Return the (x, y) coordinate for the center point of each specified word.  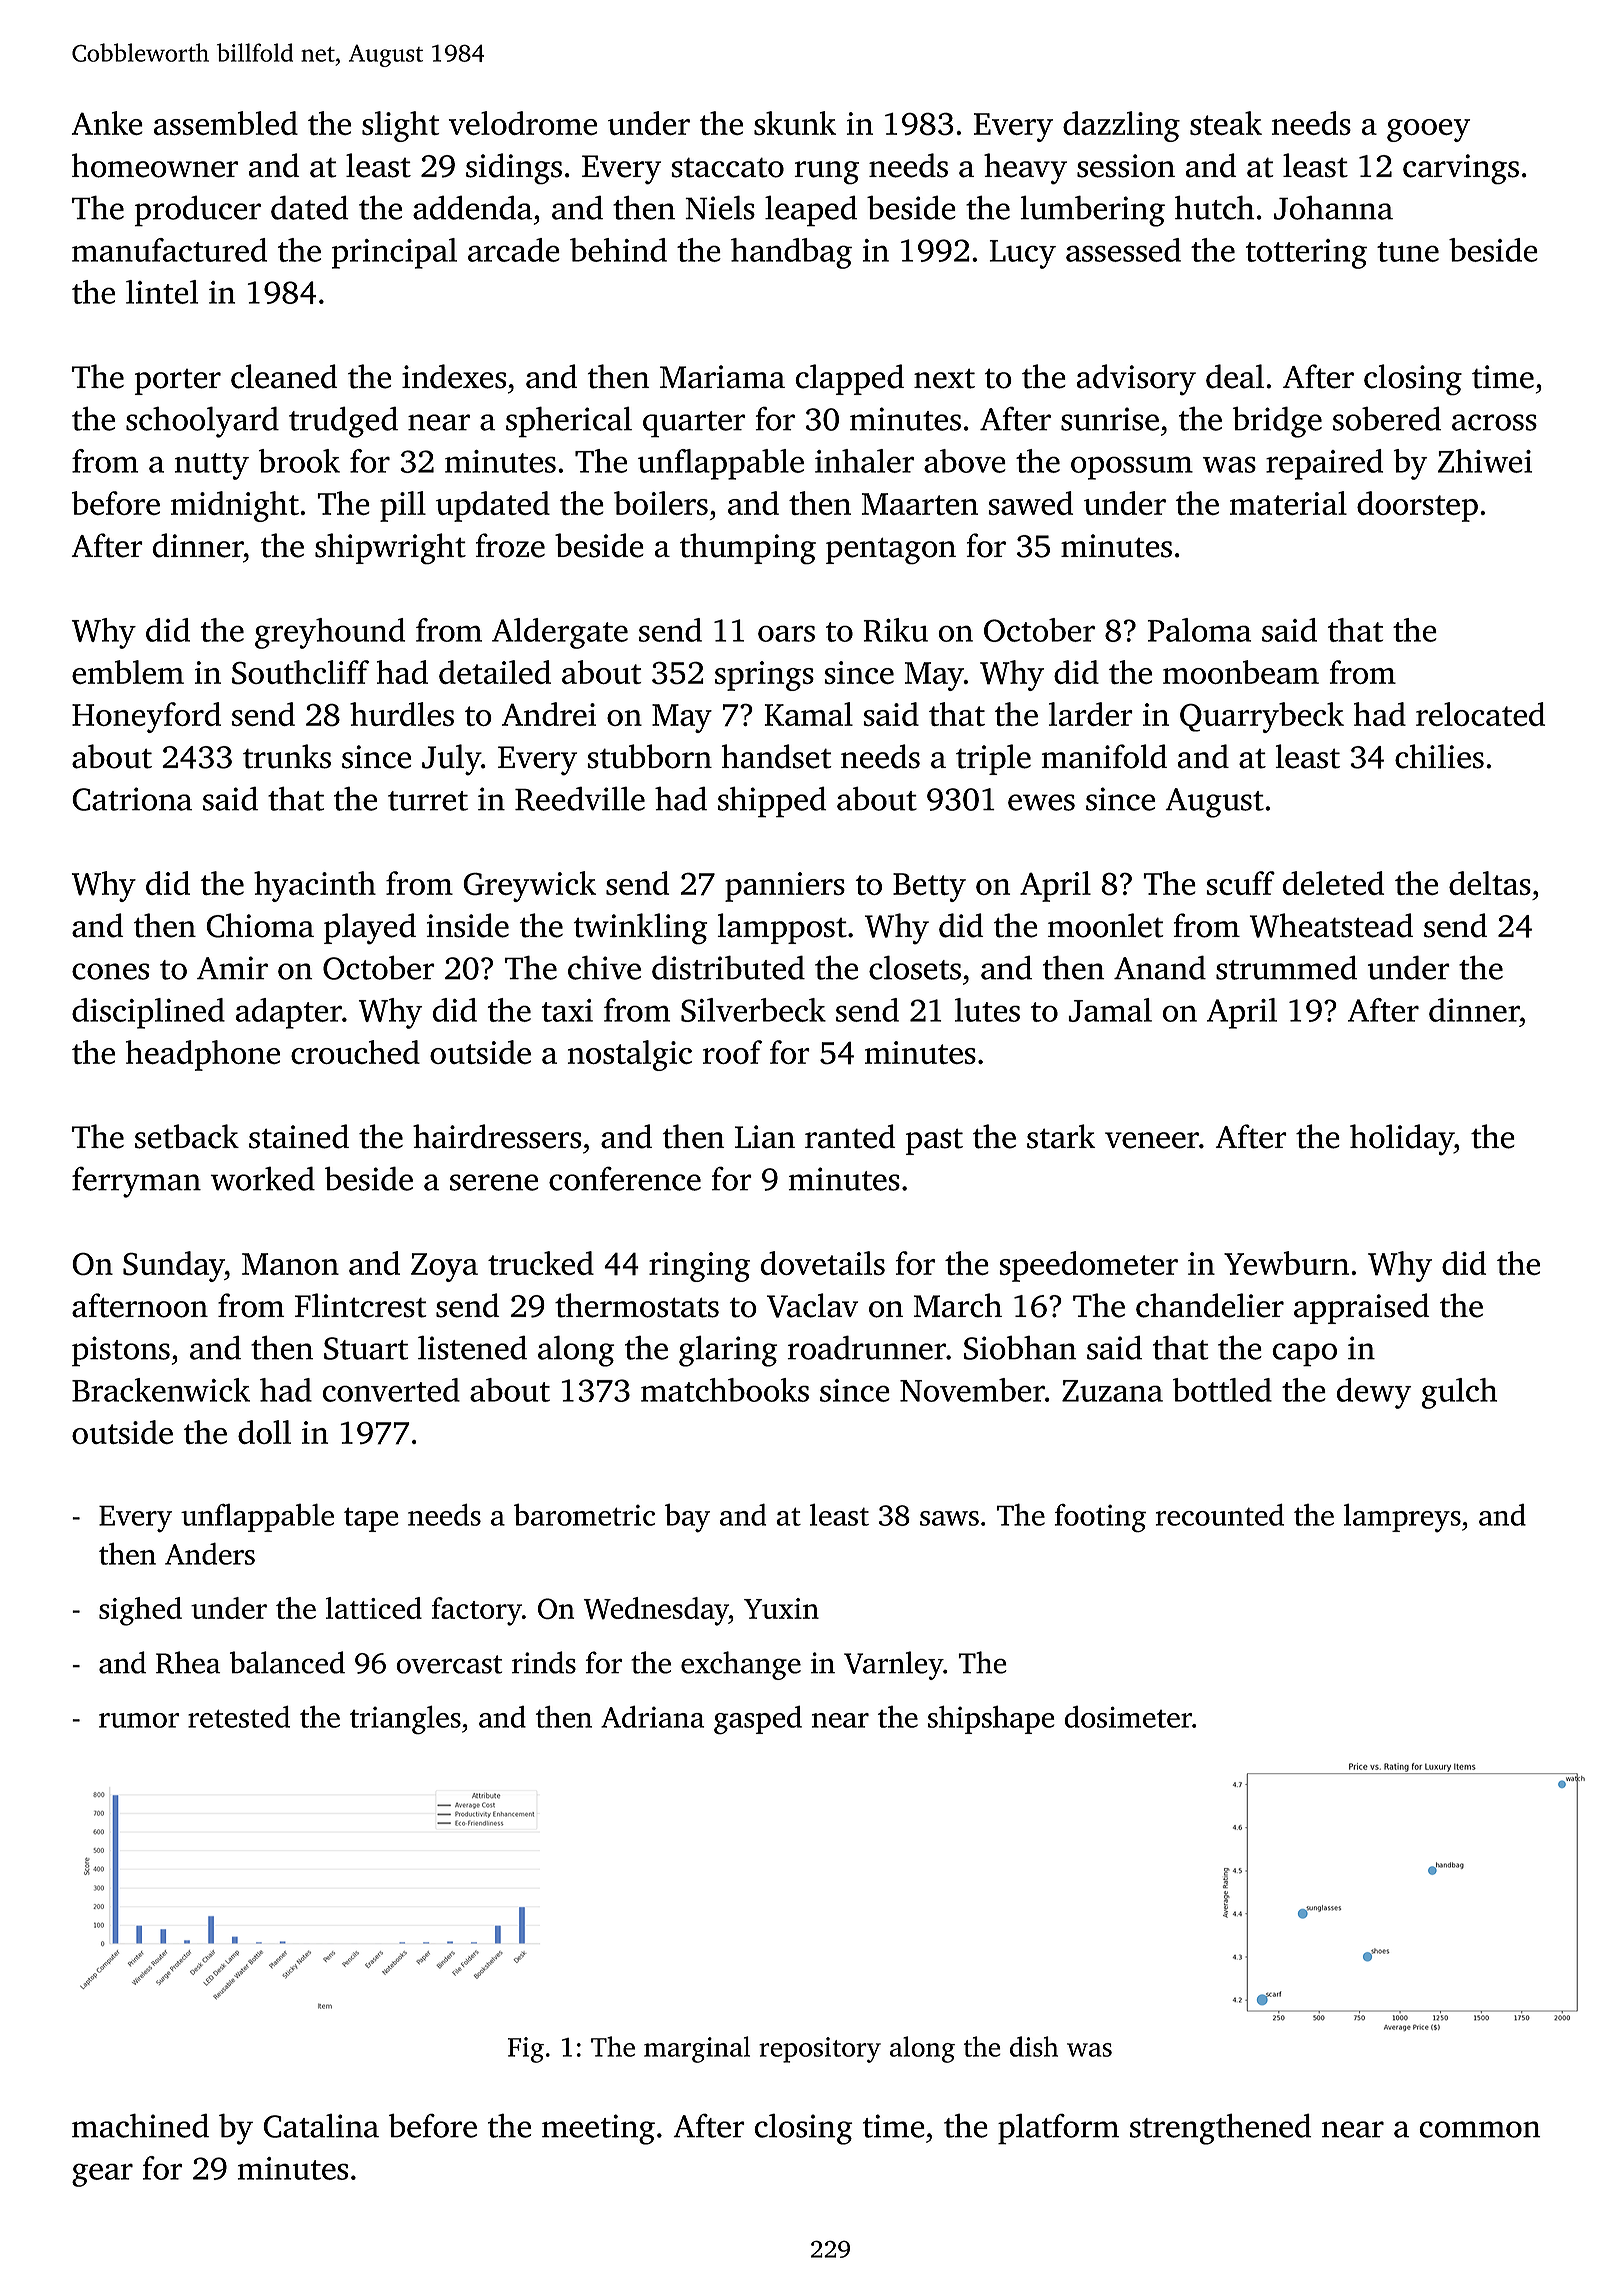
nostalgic (630, 1055)
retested (239, 1716)
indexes (454, 376)
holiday (1402, 1140)
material (1288, 503)
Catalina (321, 2126)
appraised (1362, 1308)
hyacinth (315, 886)
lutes (987, 1010)
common (1480, 2129)
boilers (661, 503)
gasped (758, 1720)
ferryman (136, 1182)
